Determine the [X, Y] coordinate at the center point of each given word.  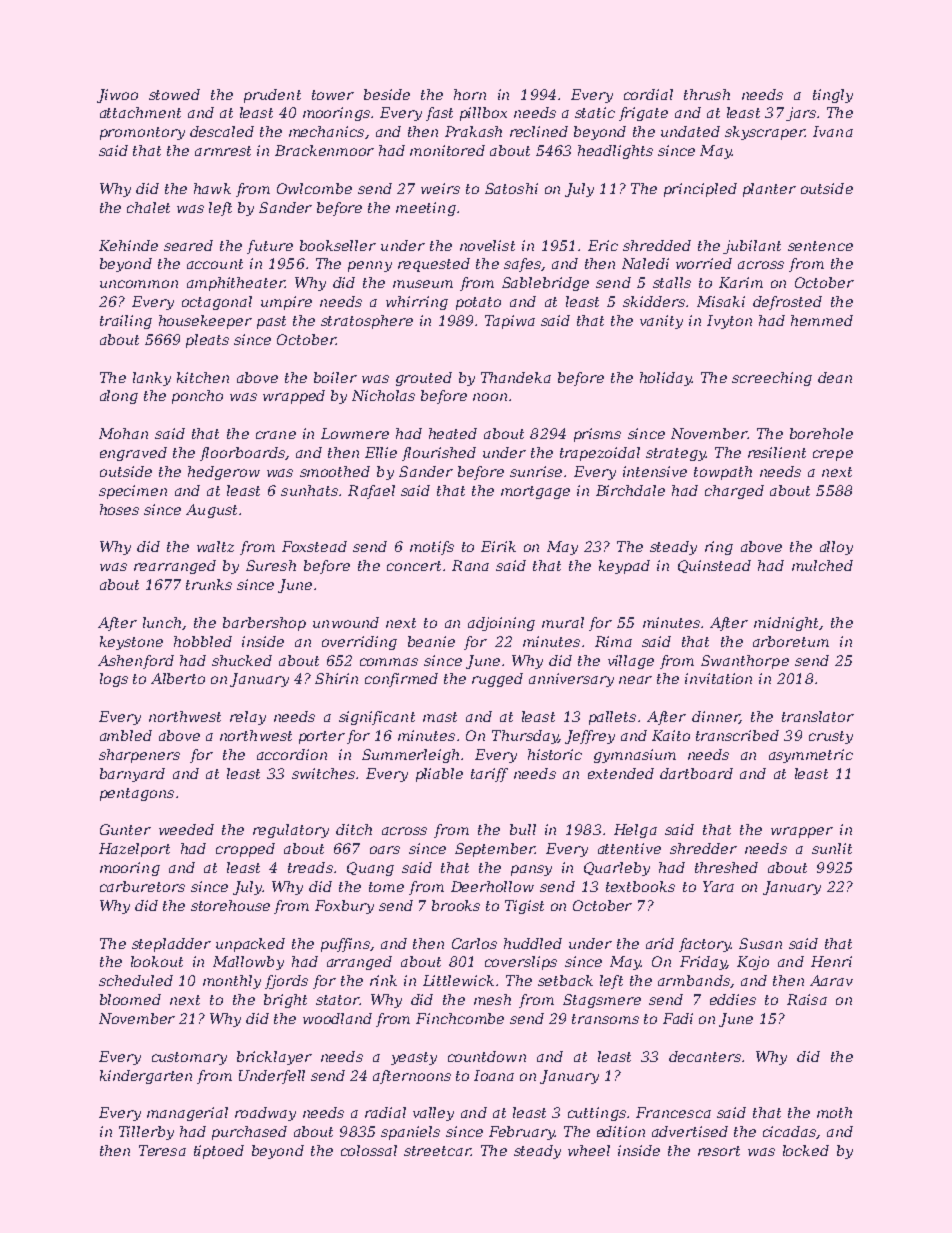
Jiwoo [117, 96]
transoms [605, 1019]
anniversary [571, 680]
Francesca [673, 1112]
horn [470, 94]
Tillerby [146, 1133]
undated [690, 131]
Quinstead [714, 566]
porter [322, 737]
